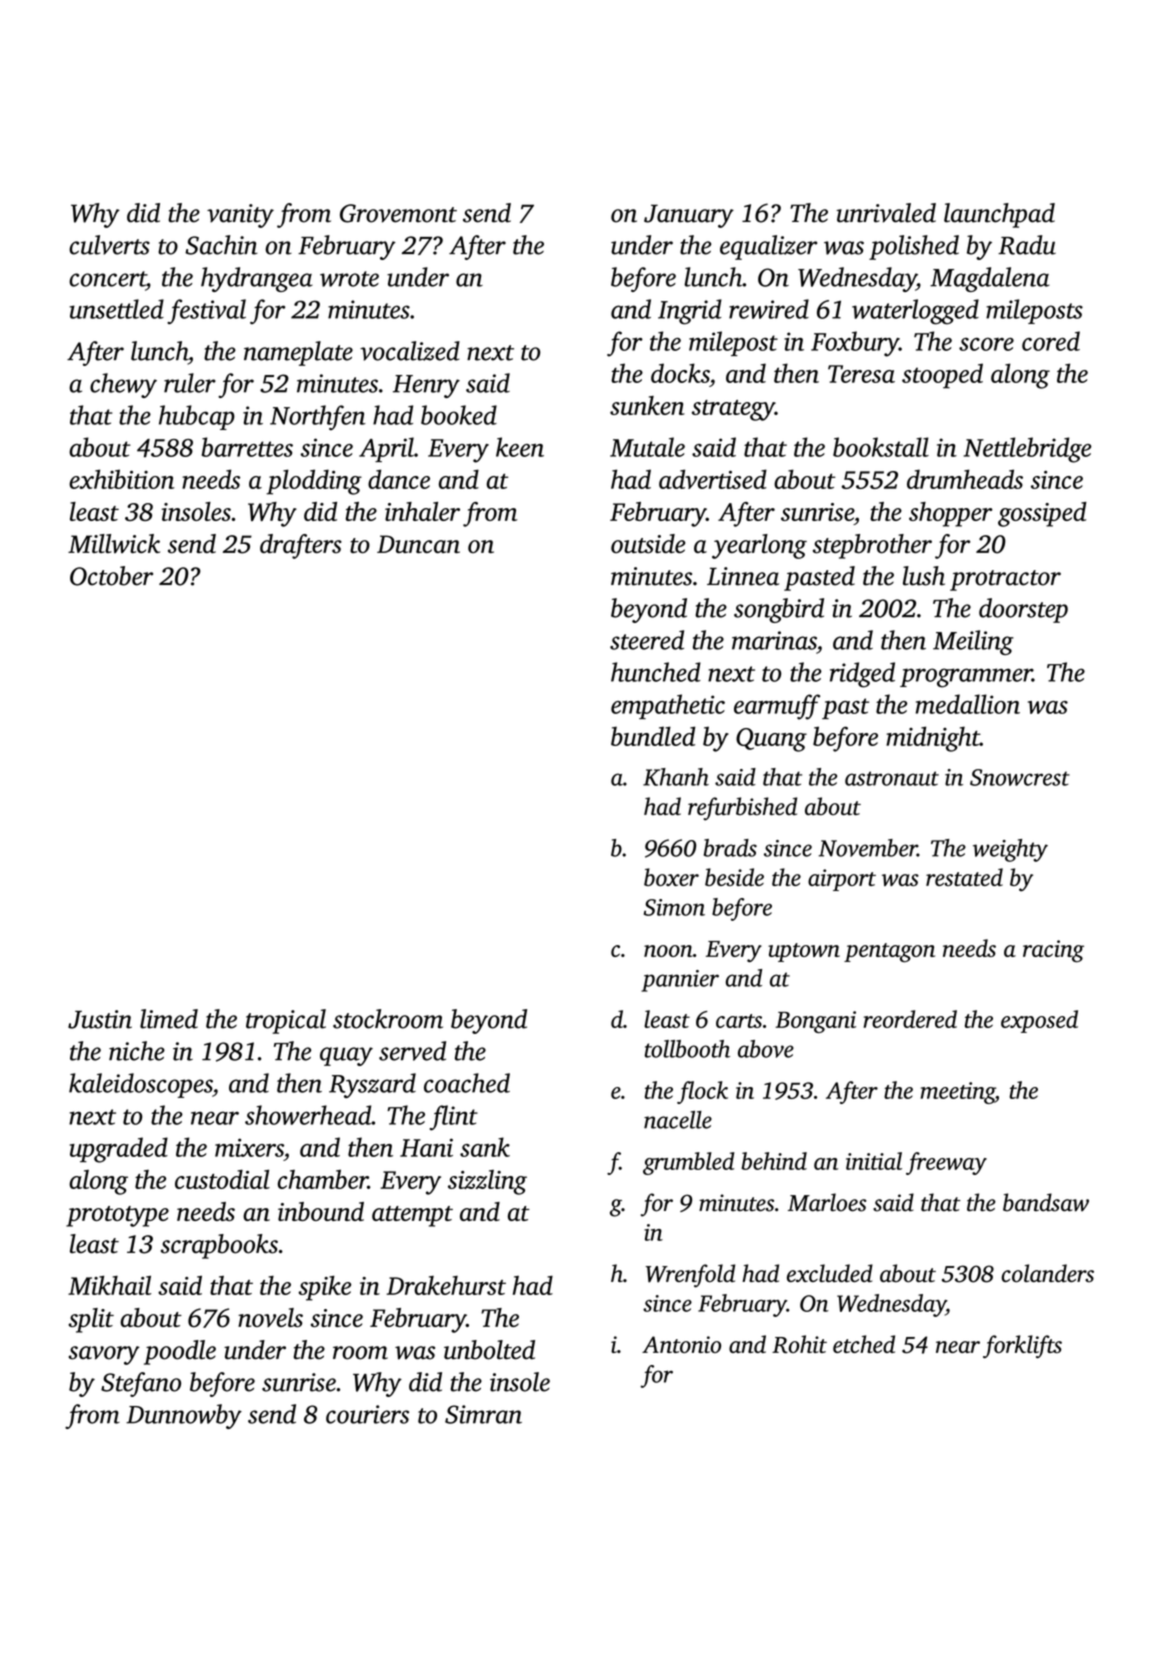  Describe the element at coordinates (367, 1414) in the image. I see `couriers` at that location.
